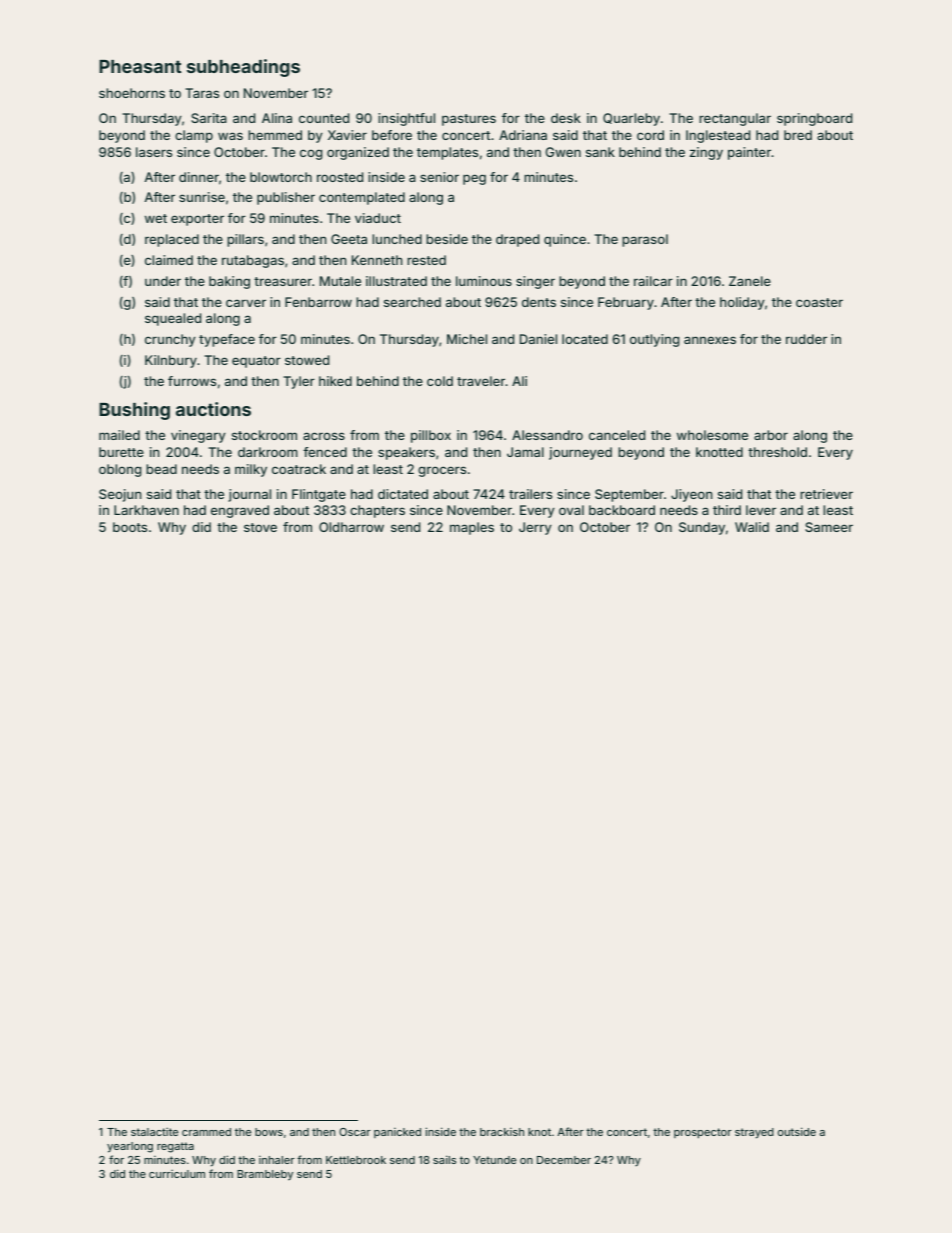 The width and height of the page is (952, 1233). What do you see at coordinates (444, 1159) in the page?
I see `sails` at bounding box center [444, 1159].
